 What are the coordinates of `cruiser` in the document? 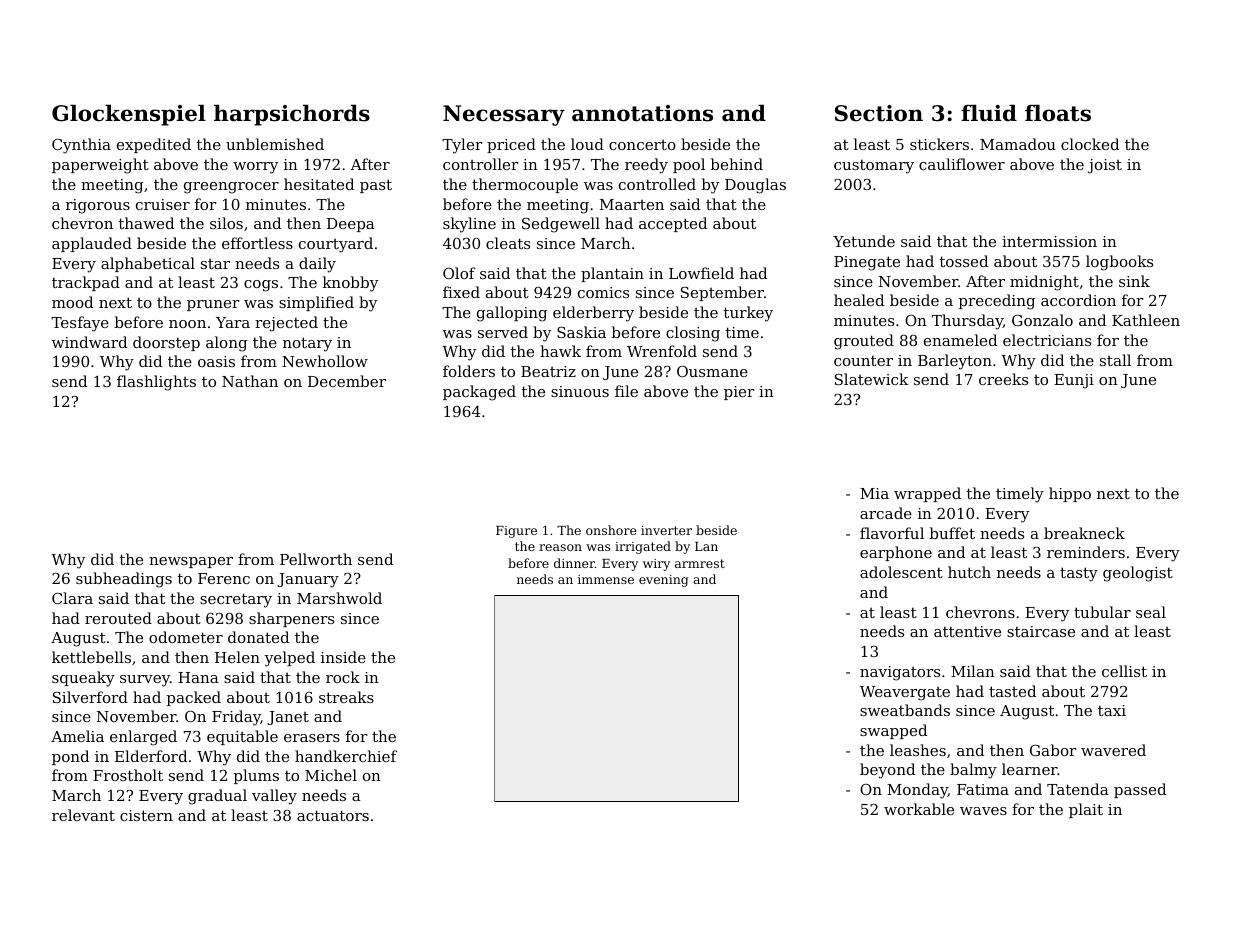 It's located at (163, 204).
